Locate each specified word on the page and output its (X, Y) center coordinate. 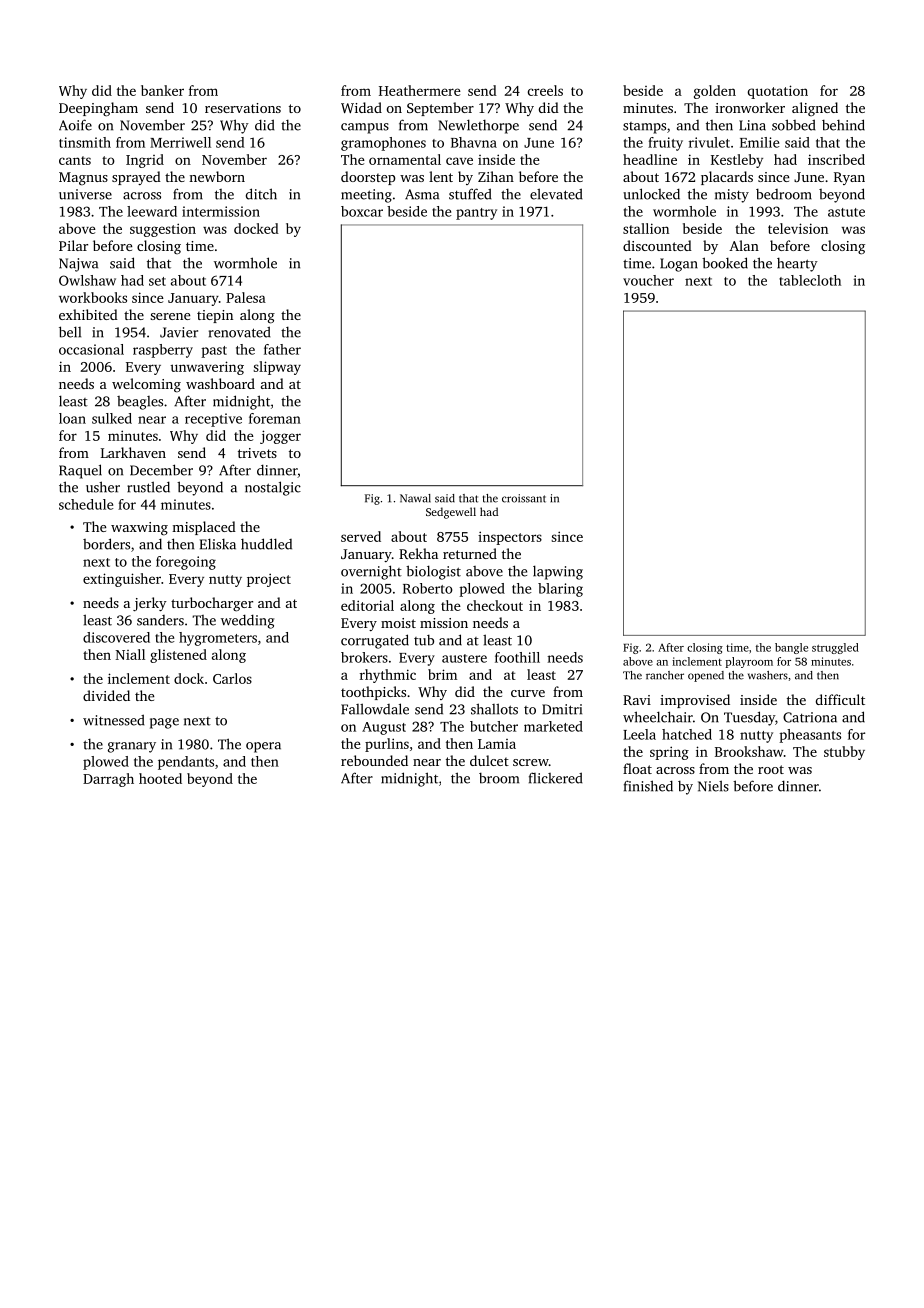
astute (846, 212)
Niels (713, 786)
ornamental (405, 159)
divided (106, 695)
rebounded (374, 760)
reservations (243, 108)
